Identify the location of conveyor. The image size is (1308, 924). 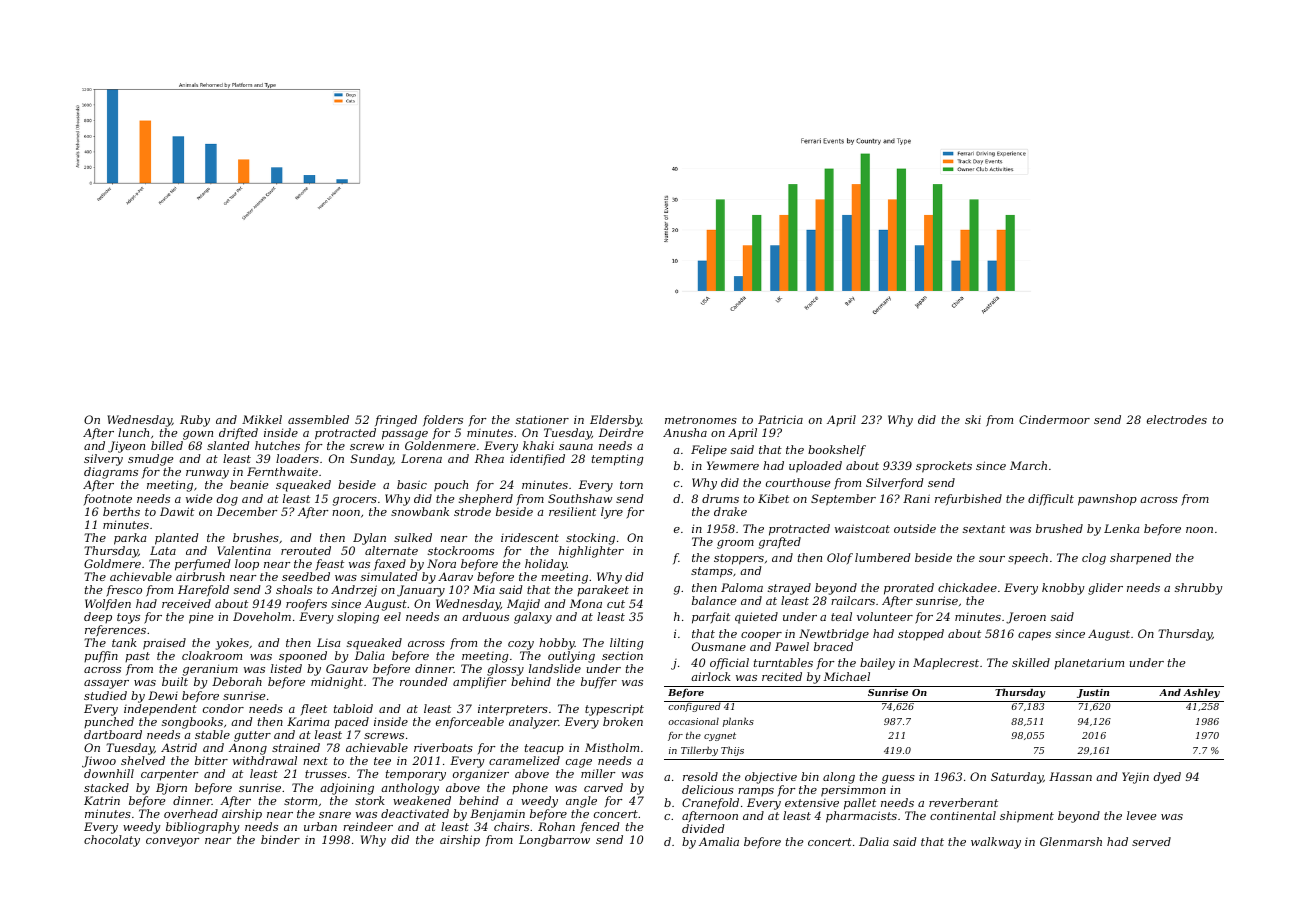
(172, 842).
